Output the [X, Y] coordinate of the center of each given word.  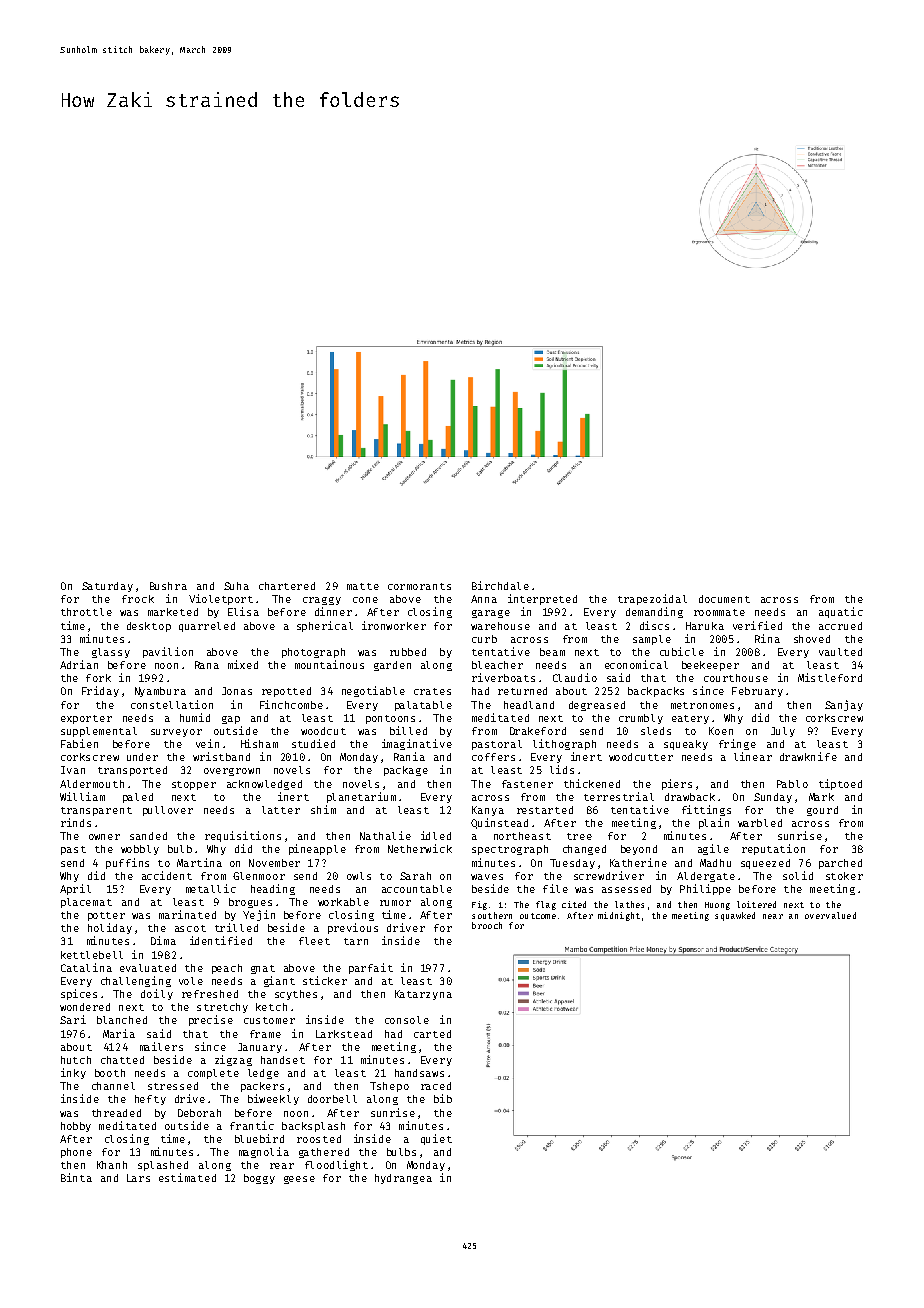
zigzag [233, 1060]
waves [487, 877]
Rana [207, 665]
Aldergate [706, 877]
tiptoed [840, 784]
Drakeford [538, 731]
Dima [163, 940]
